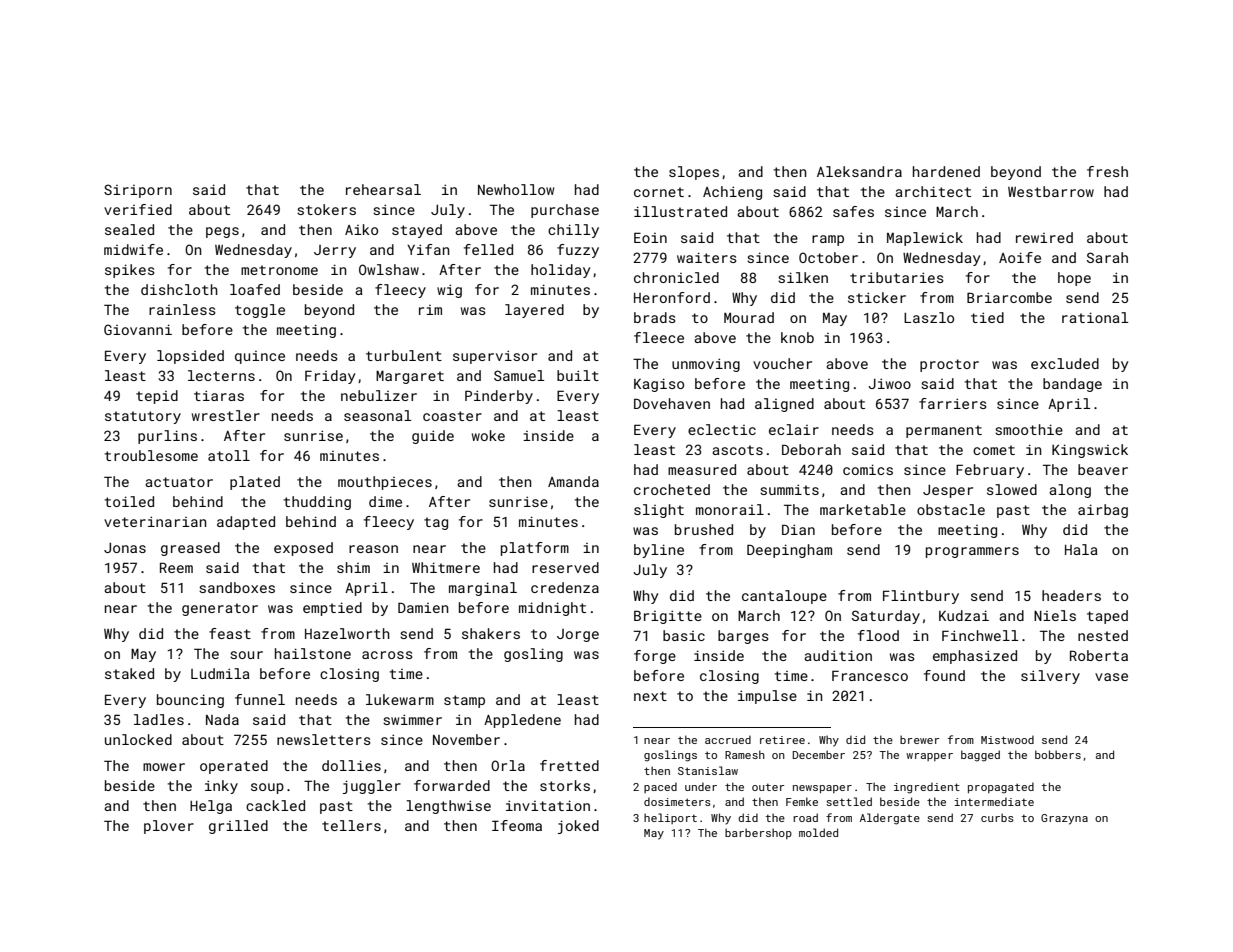  What do you see at coordinates (1065, 363) in the screenshot?
I see `excluded` at bounding box center [1065, 363].
